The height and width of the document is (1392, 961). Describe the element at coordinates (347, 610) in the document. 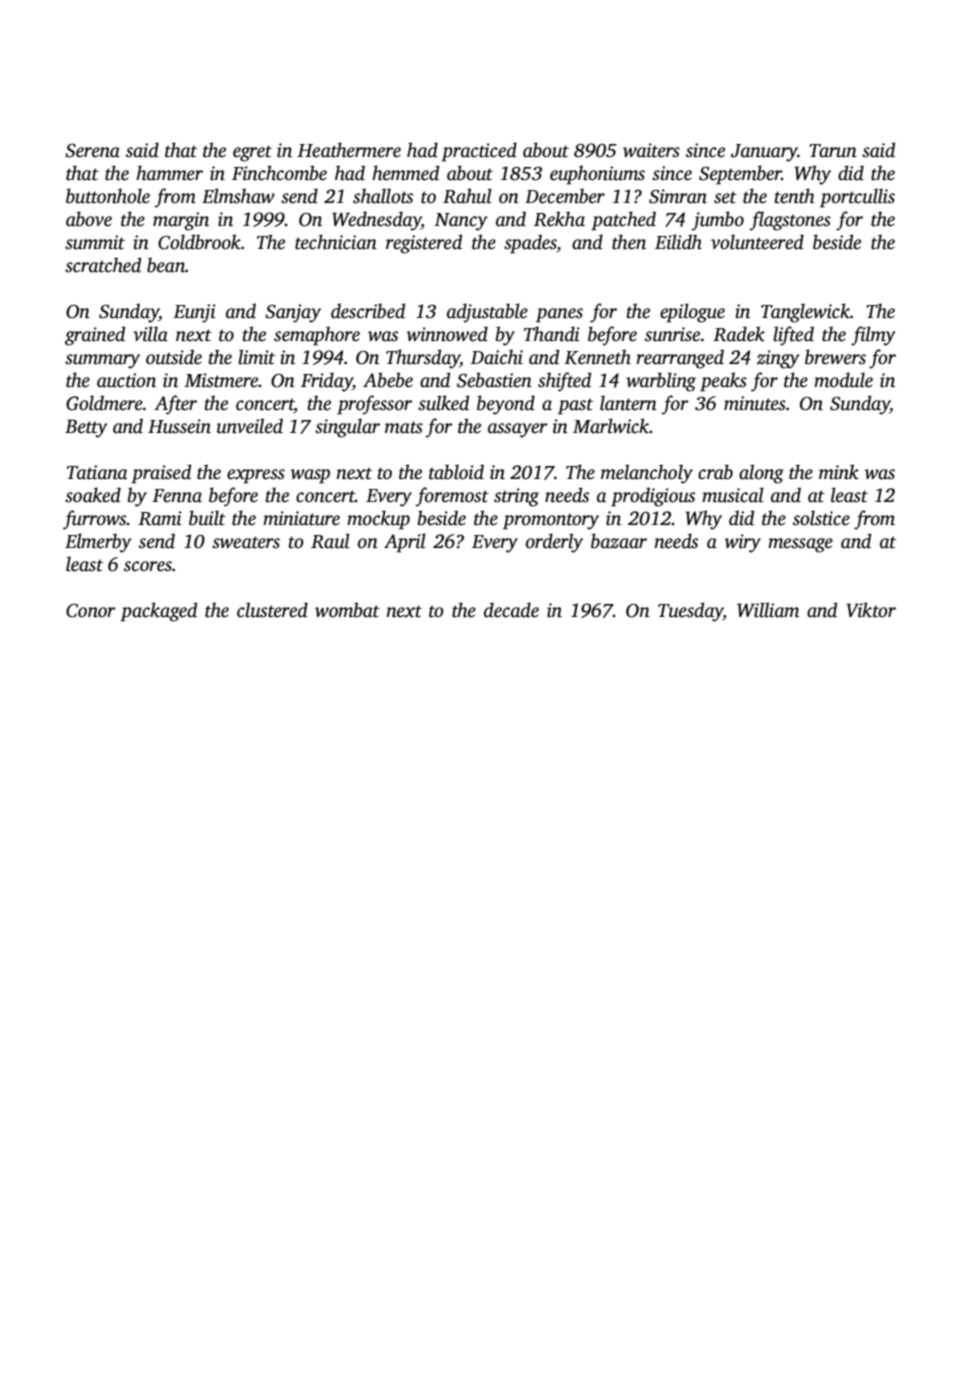

I see `wombat` at that location.
